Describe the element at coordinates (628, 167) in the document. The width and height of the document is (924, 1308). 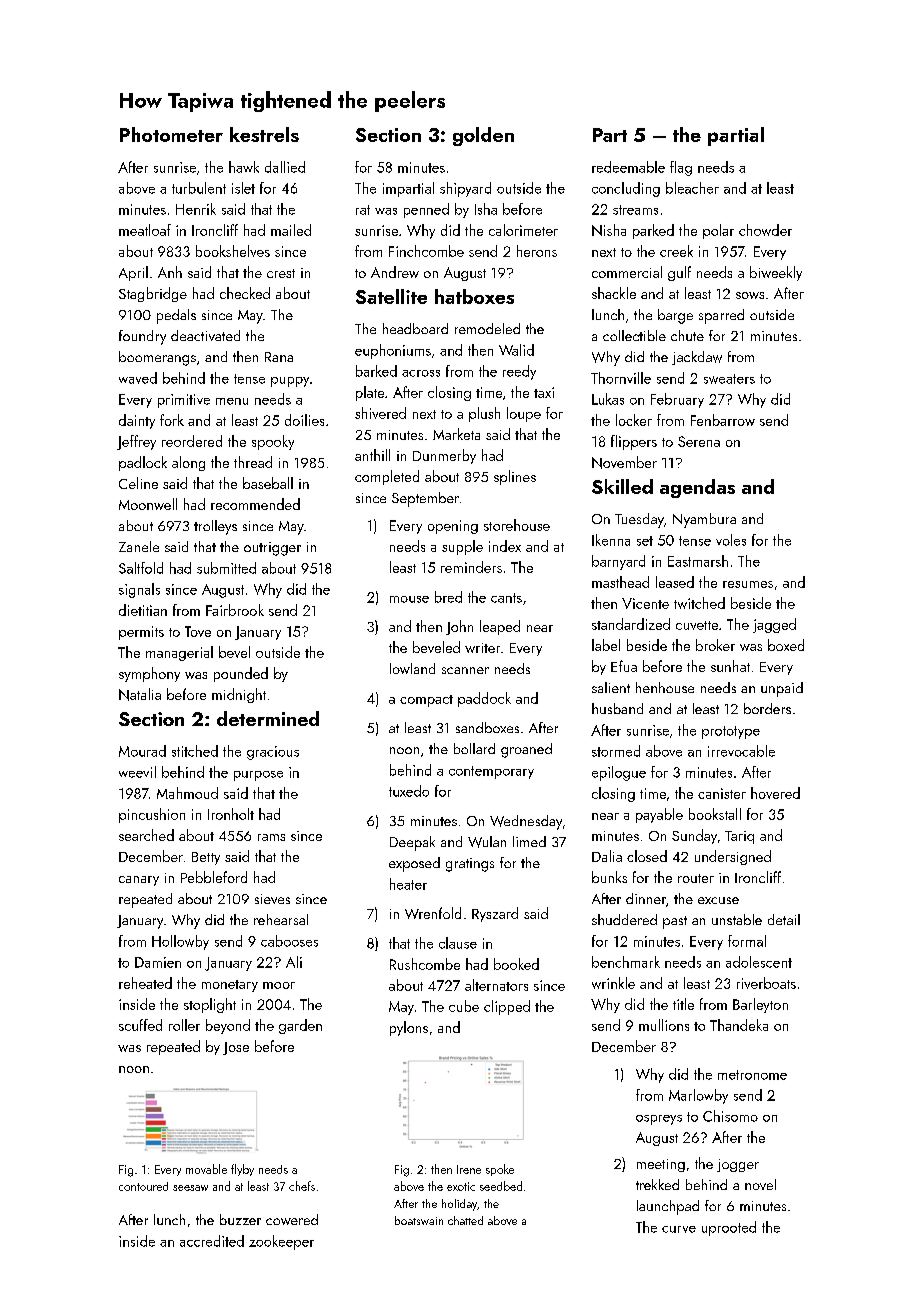
I see `redeemable` at that location.
